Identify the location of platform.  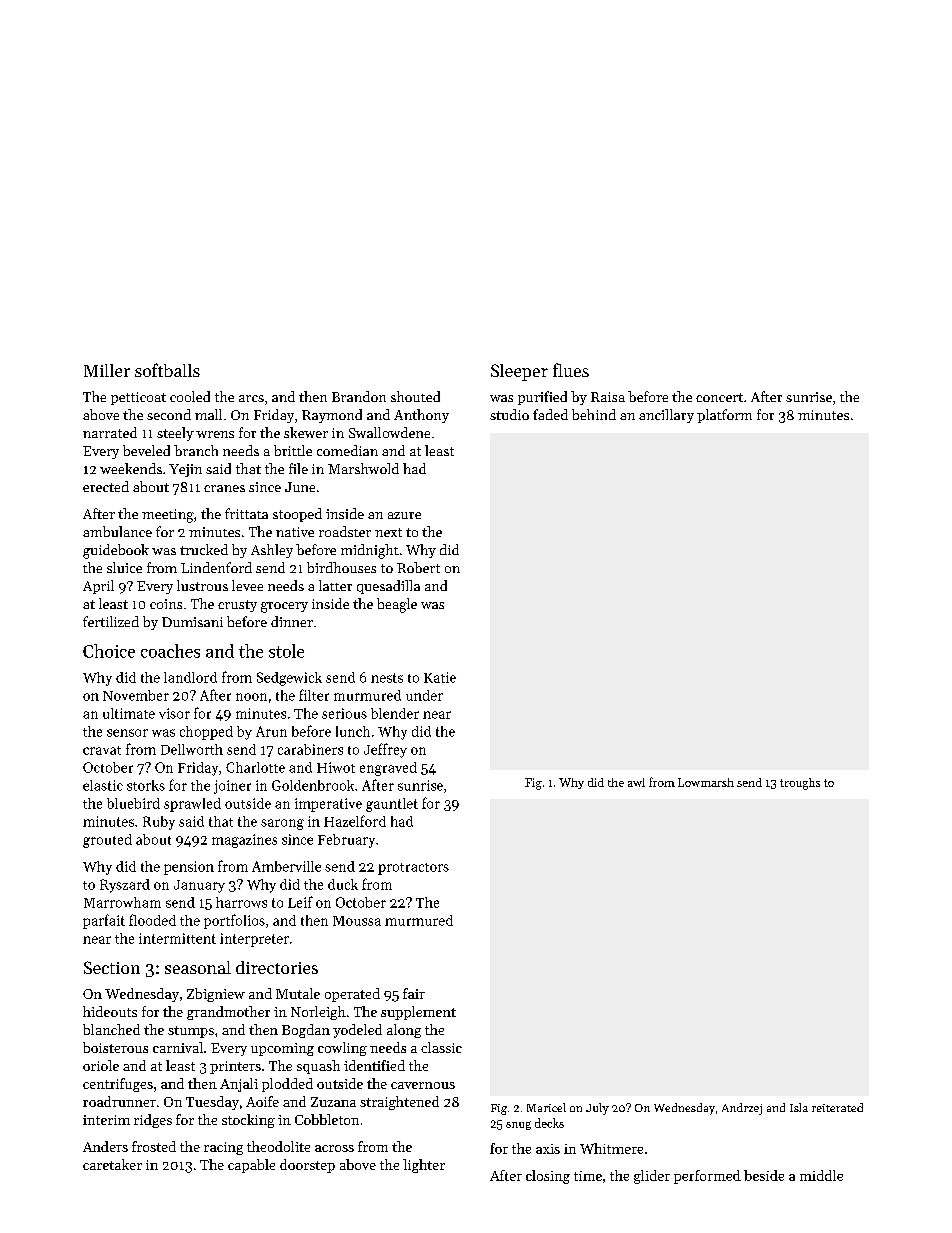
(724, 416).
